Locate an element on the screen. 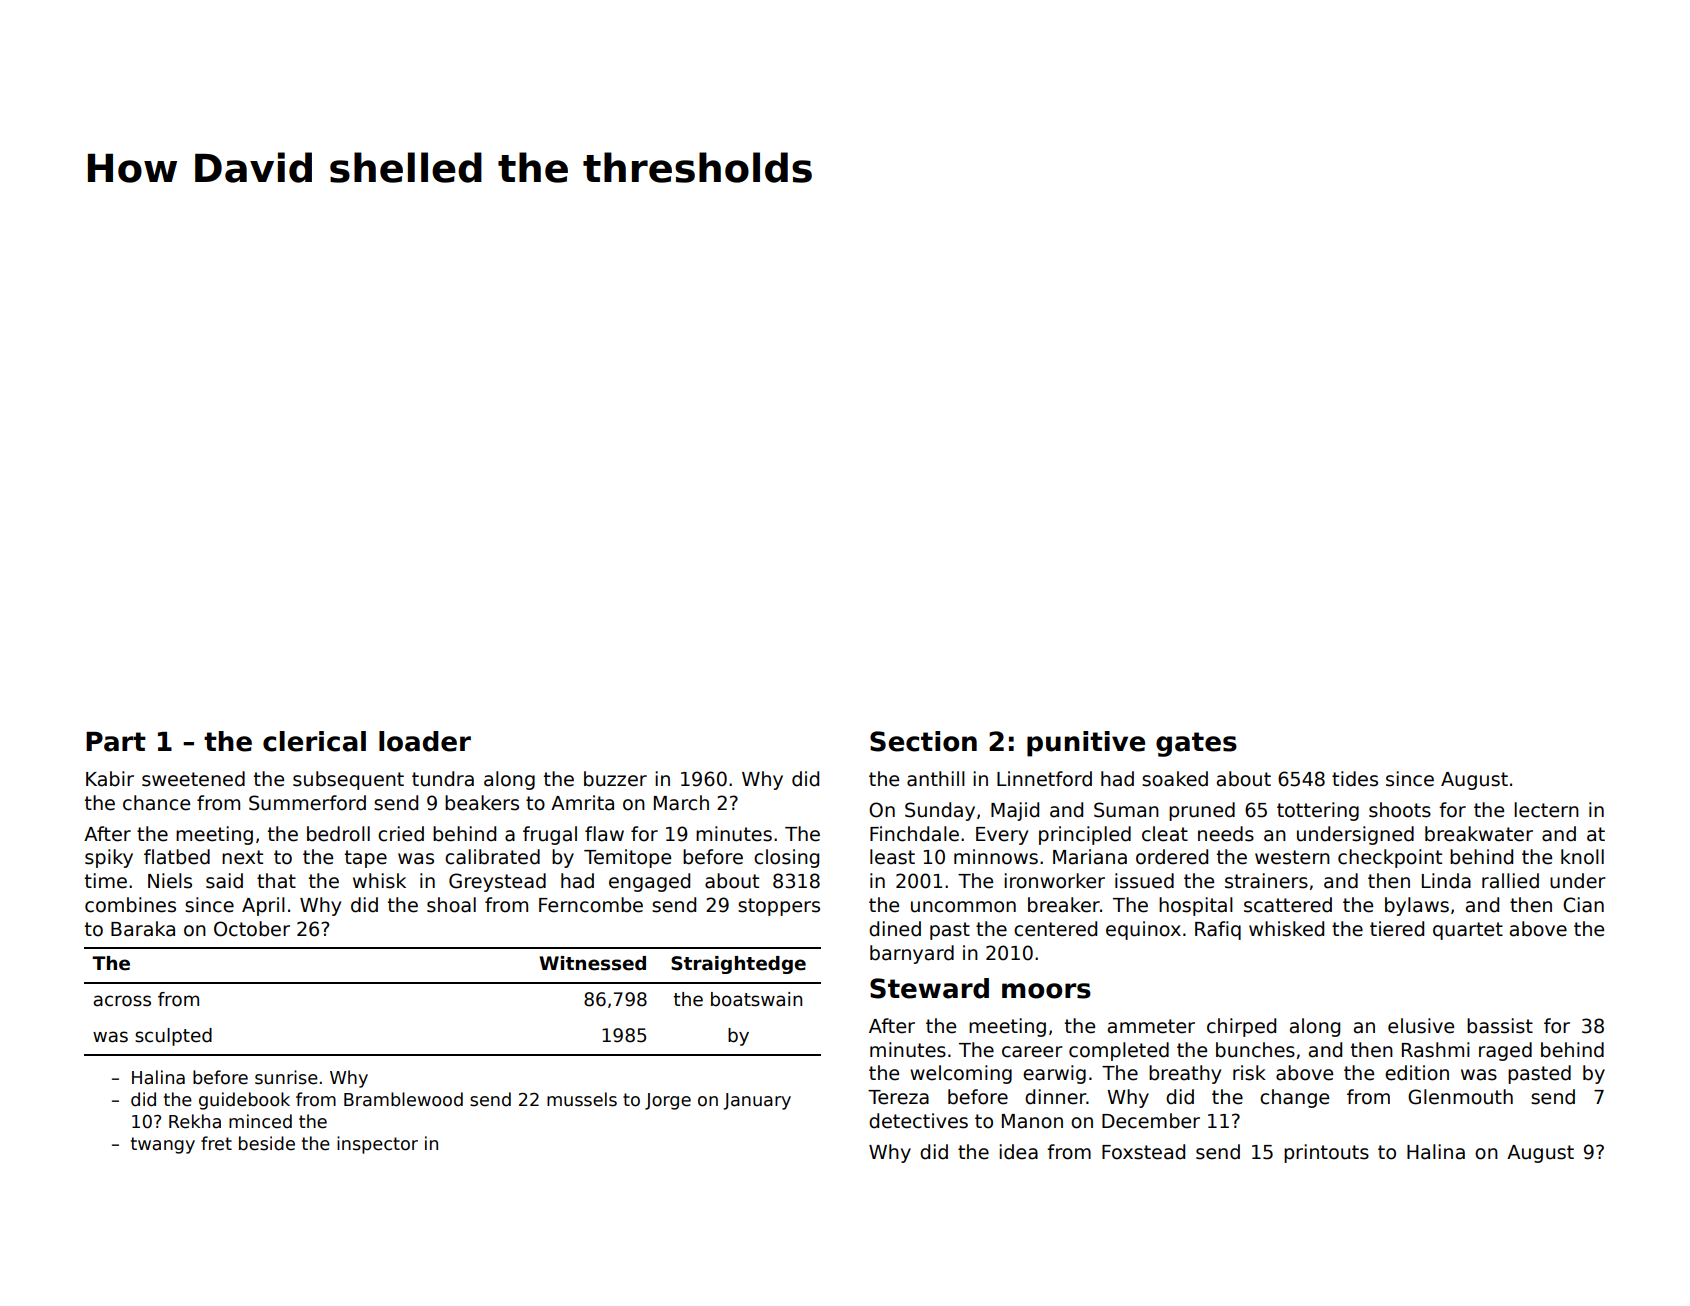 This screenshot has height=1306, width=1690. clerical is located at coordinates (314, 741).
